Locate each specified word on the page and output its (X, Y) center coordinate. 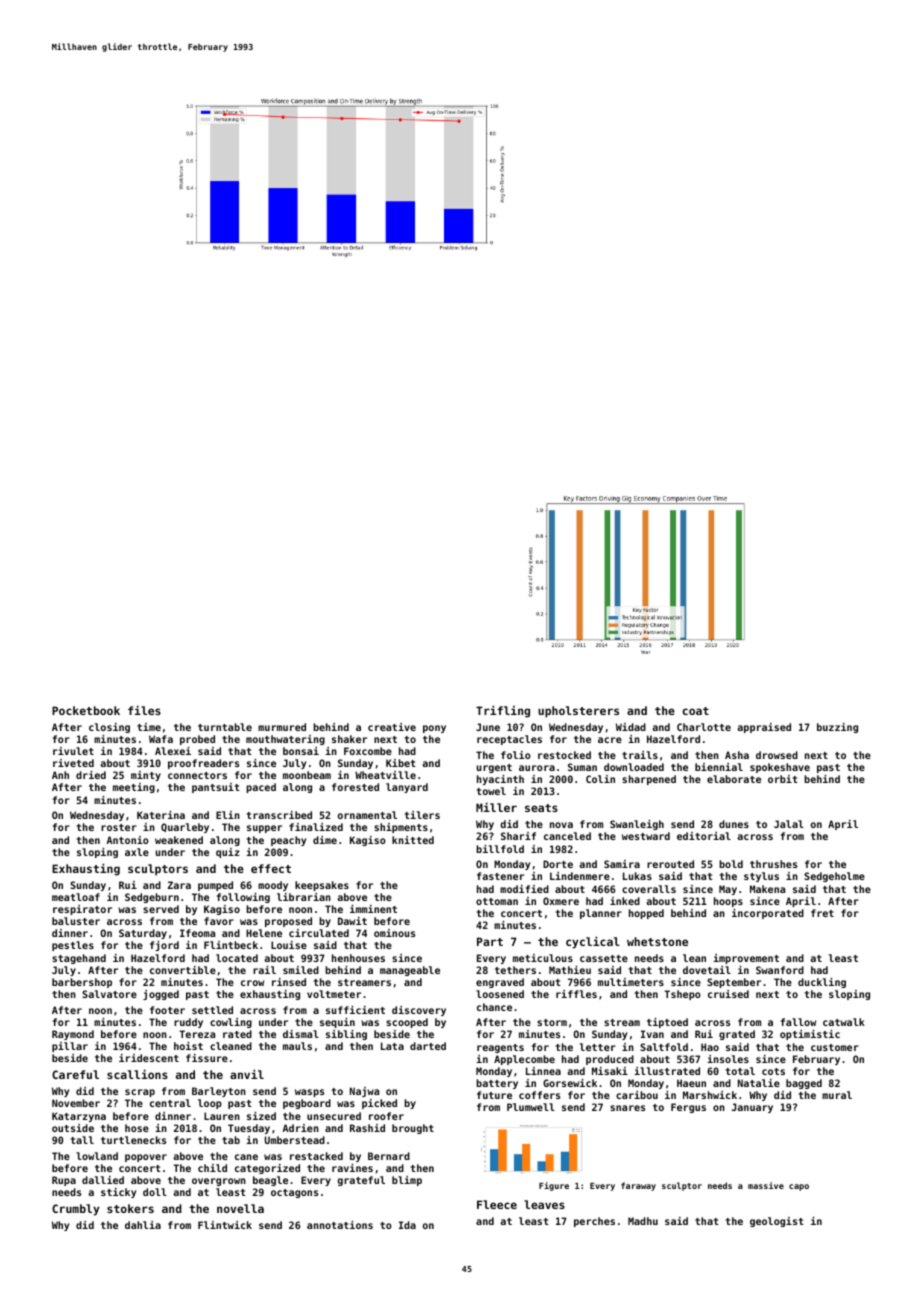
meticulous (543, 958)
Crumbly (76, 1210)
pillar (70, 1047)
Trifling (503, 711)
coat (695, 711)
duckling (822, 983)
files (144, 710)
